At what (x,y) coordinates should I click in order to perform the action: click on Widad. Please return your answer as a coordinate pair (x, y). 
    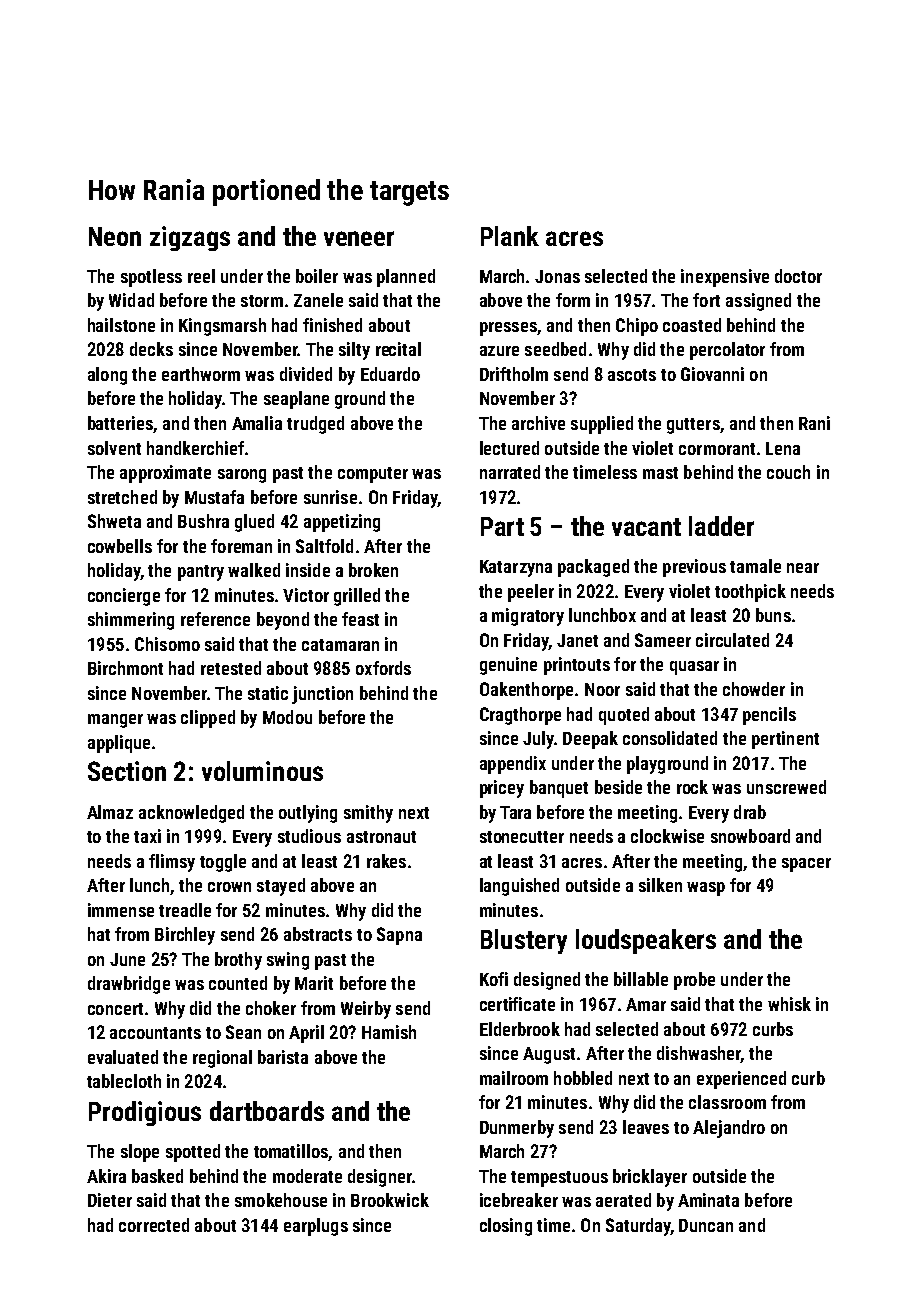
    Looking at the image, I should click on (131, 300).
